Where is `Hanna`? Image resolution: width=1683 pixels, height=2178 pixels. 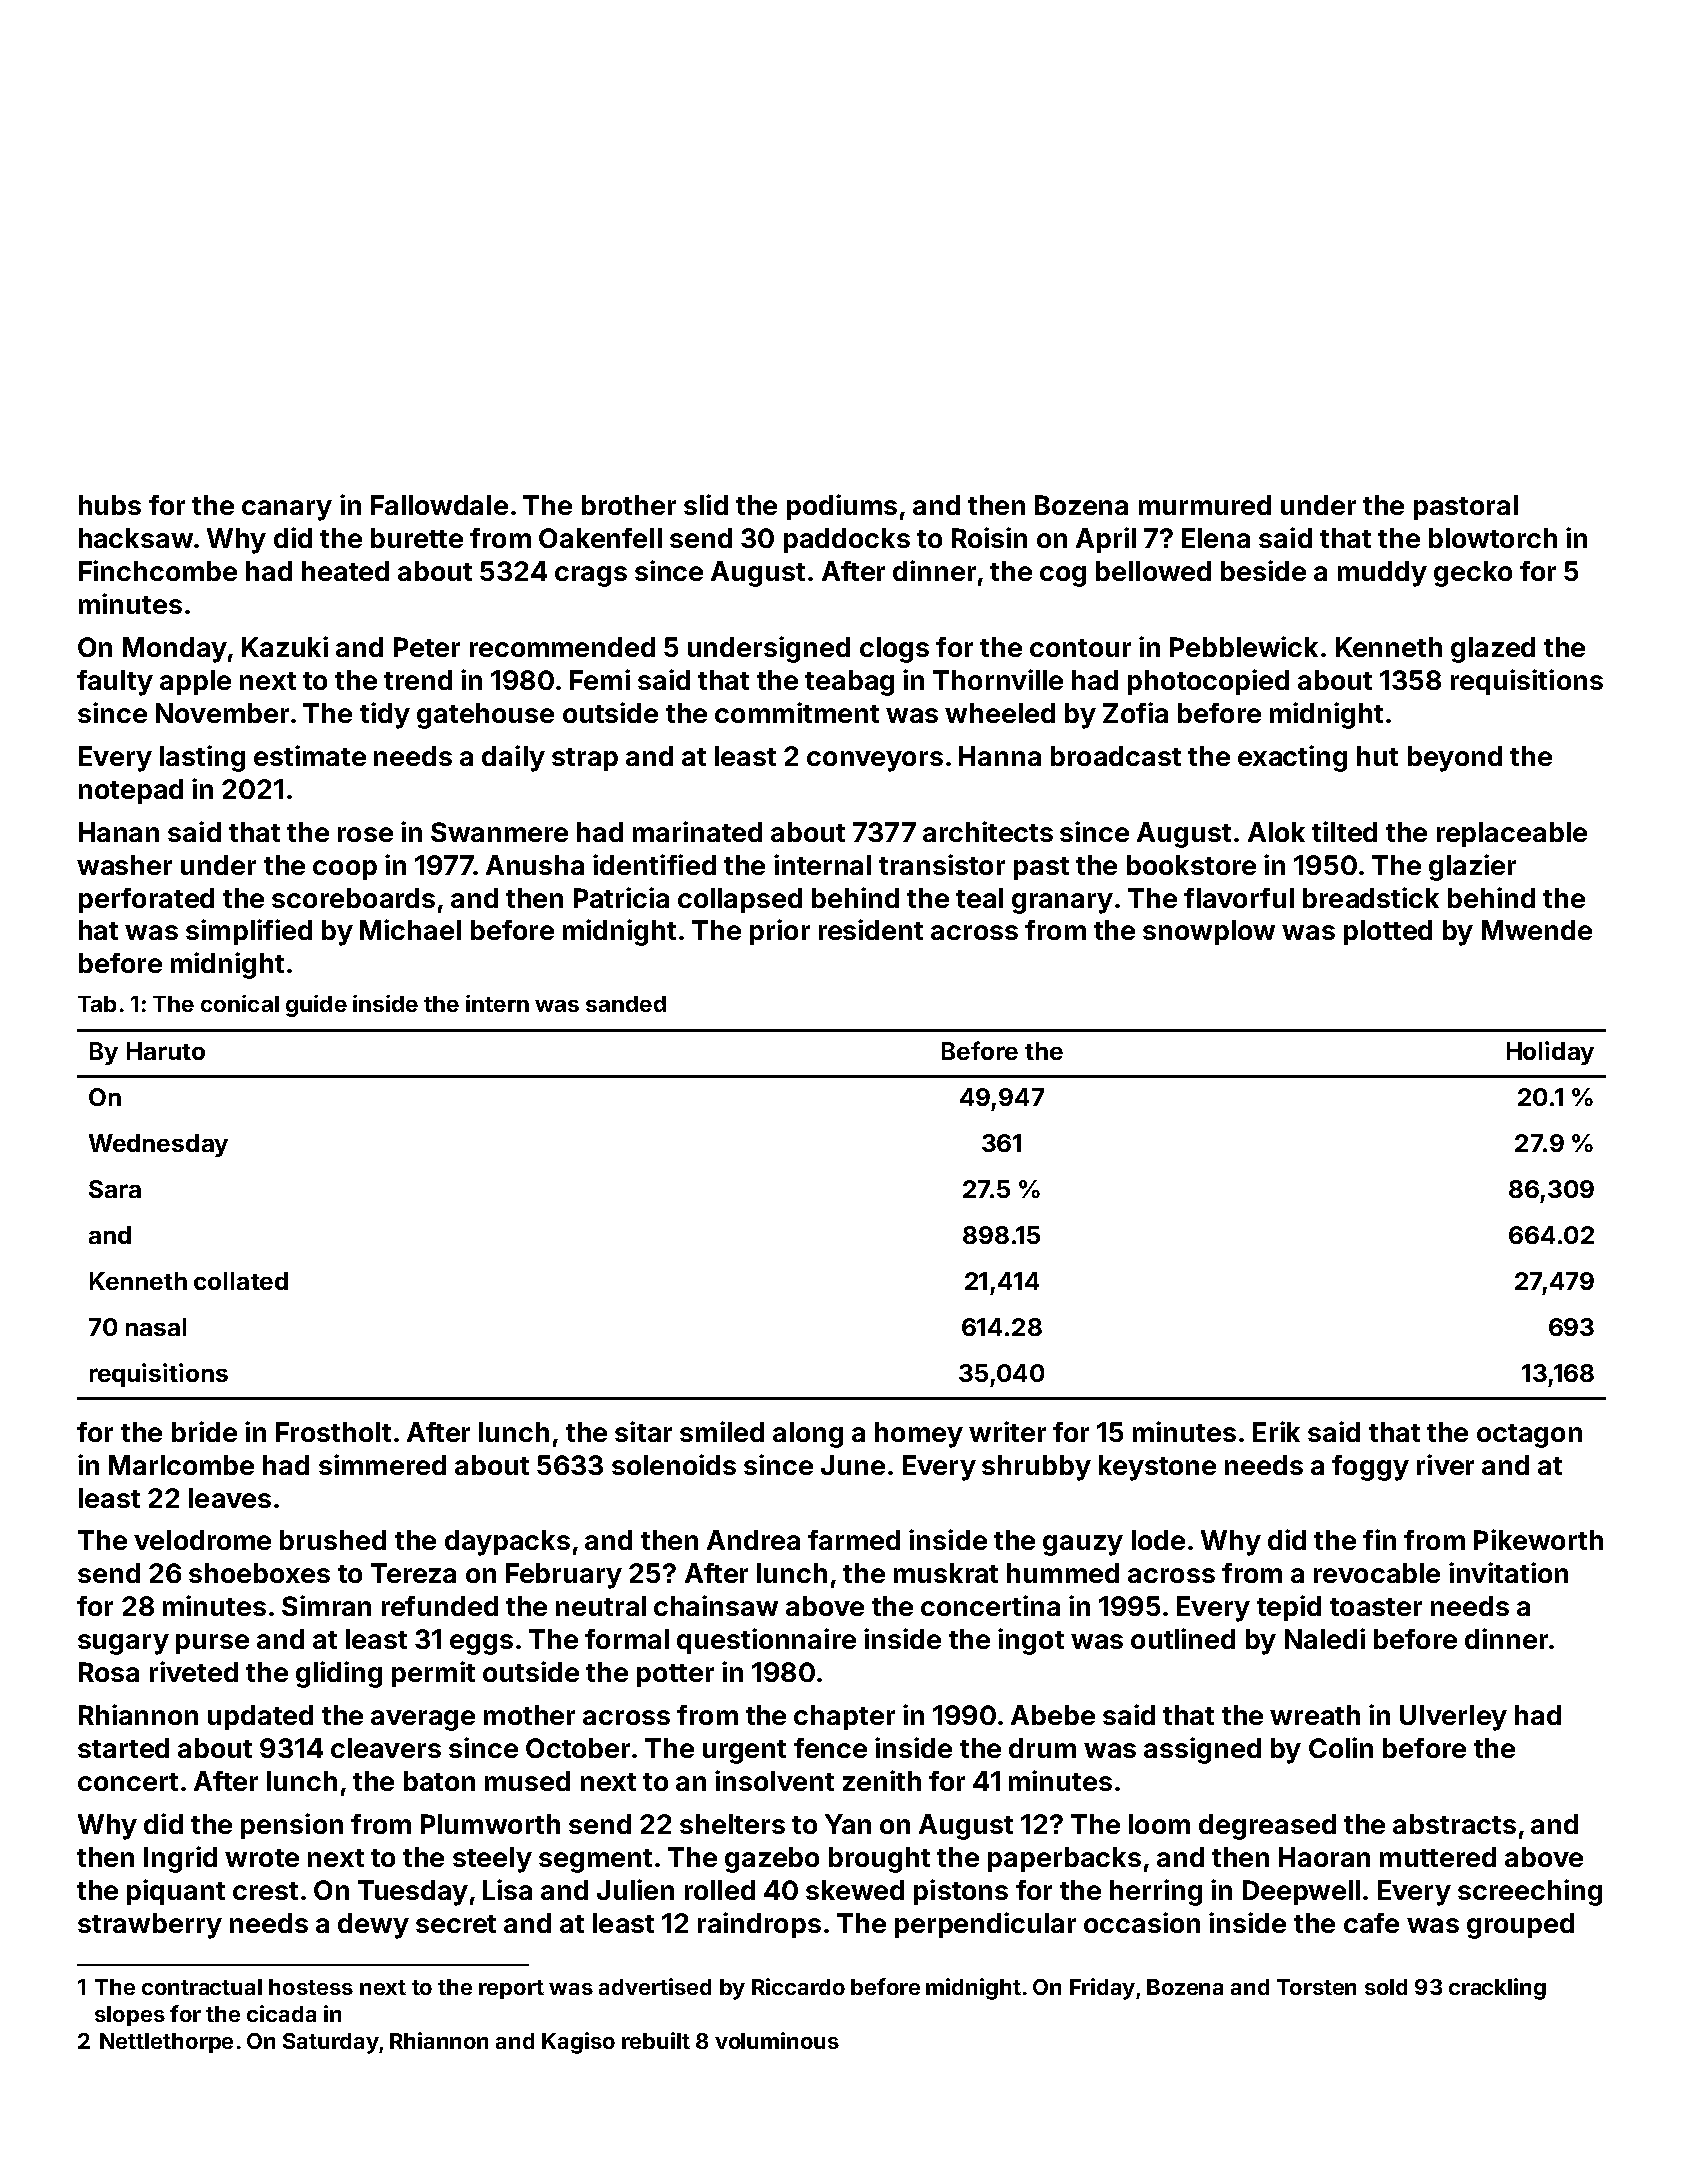 Hanna is located at coordinates (1000, 756).
